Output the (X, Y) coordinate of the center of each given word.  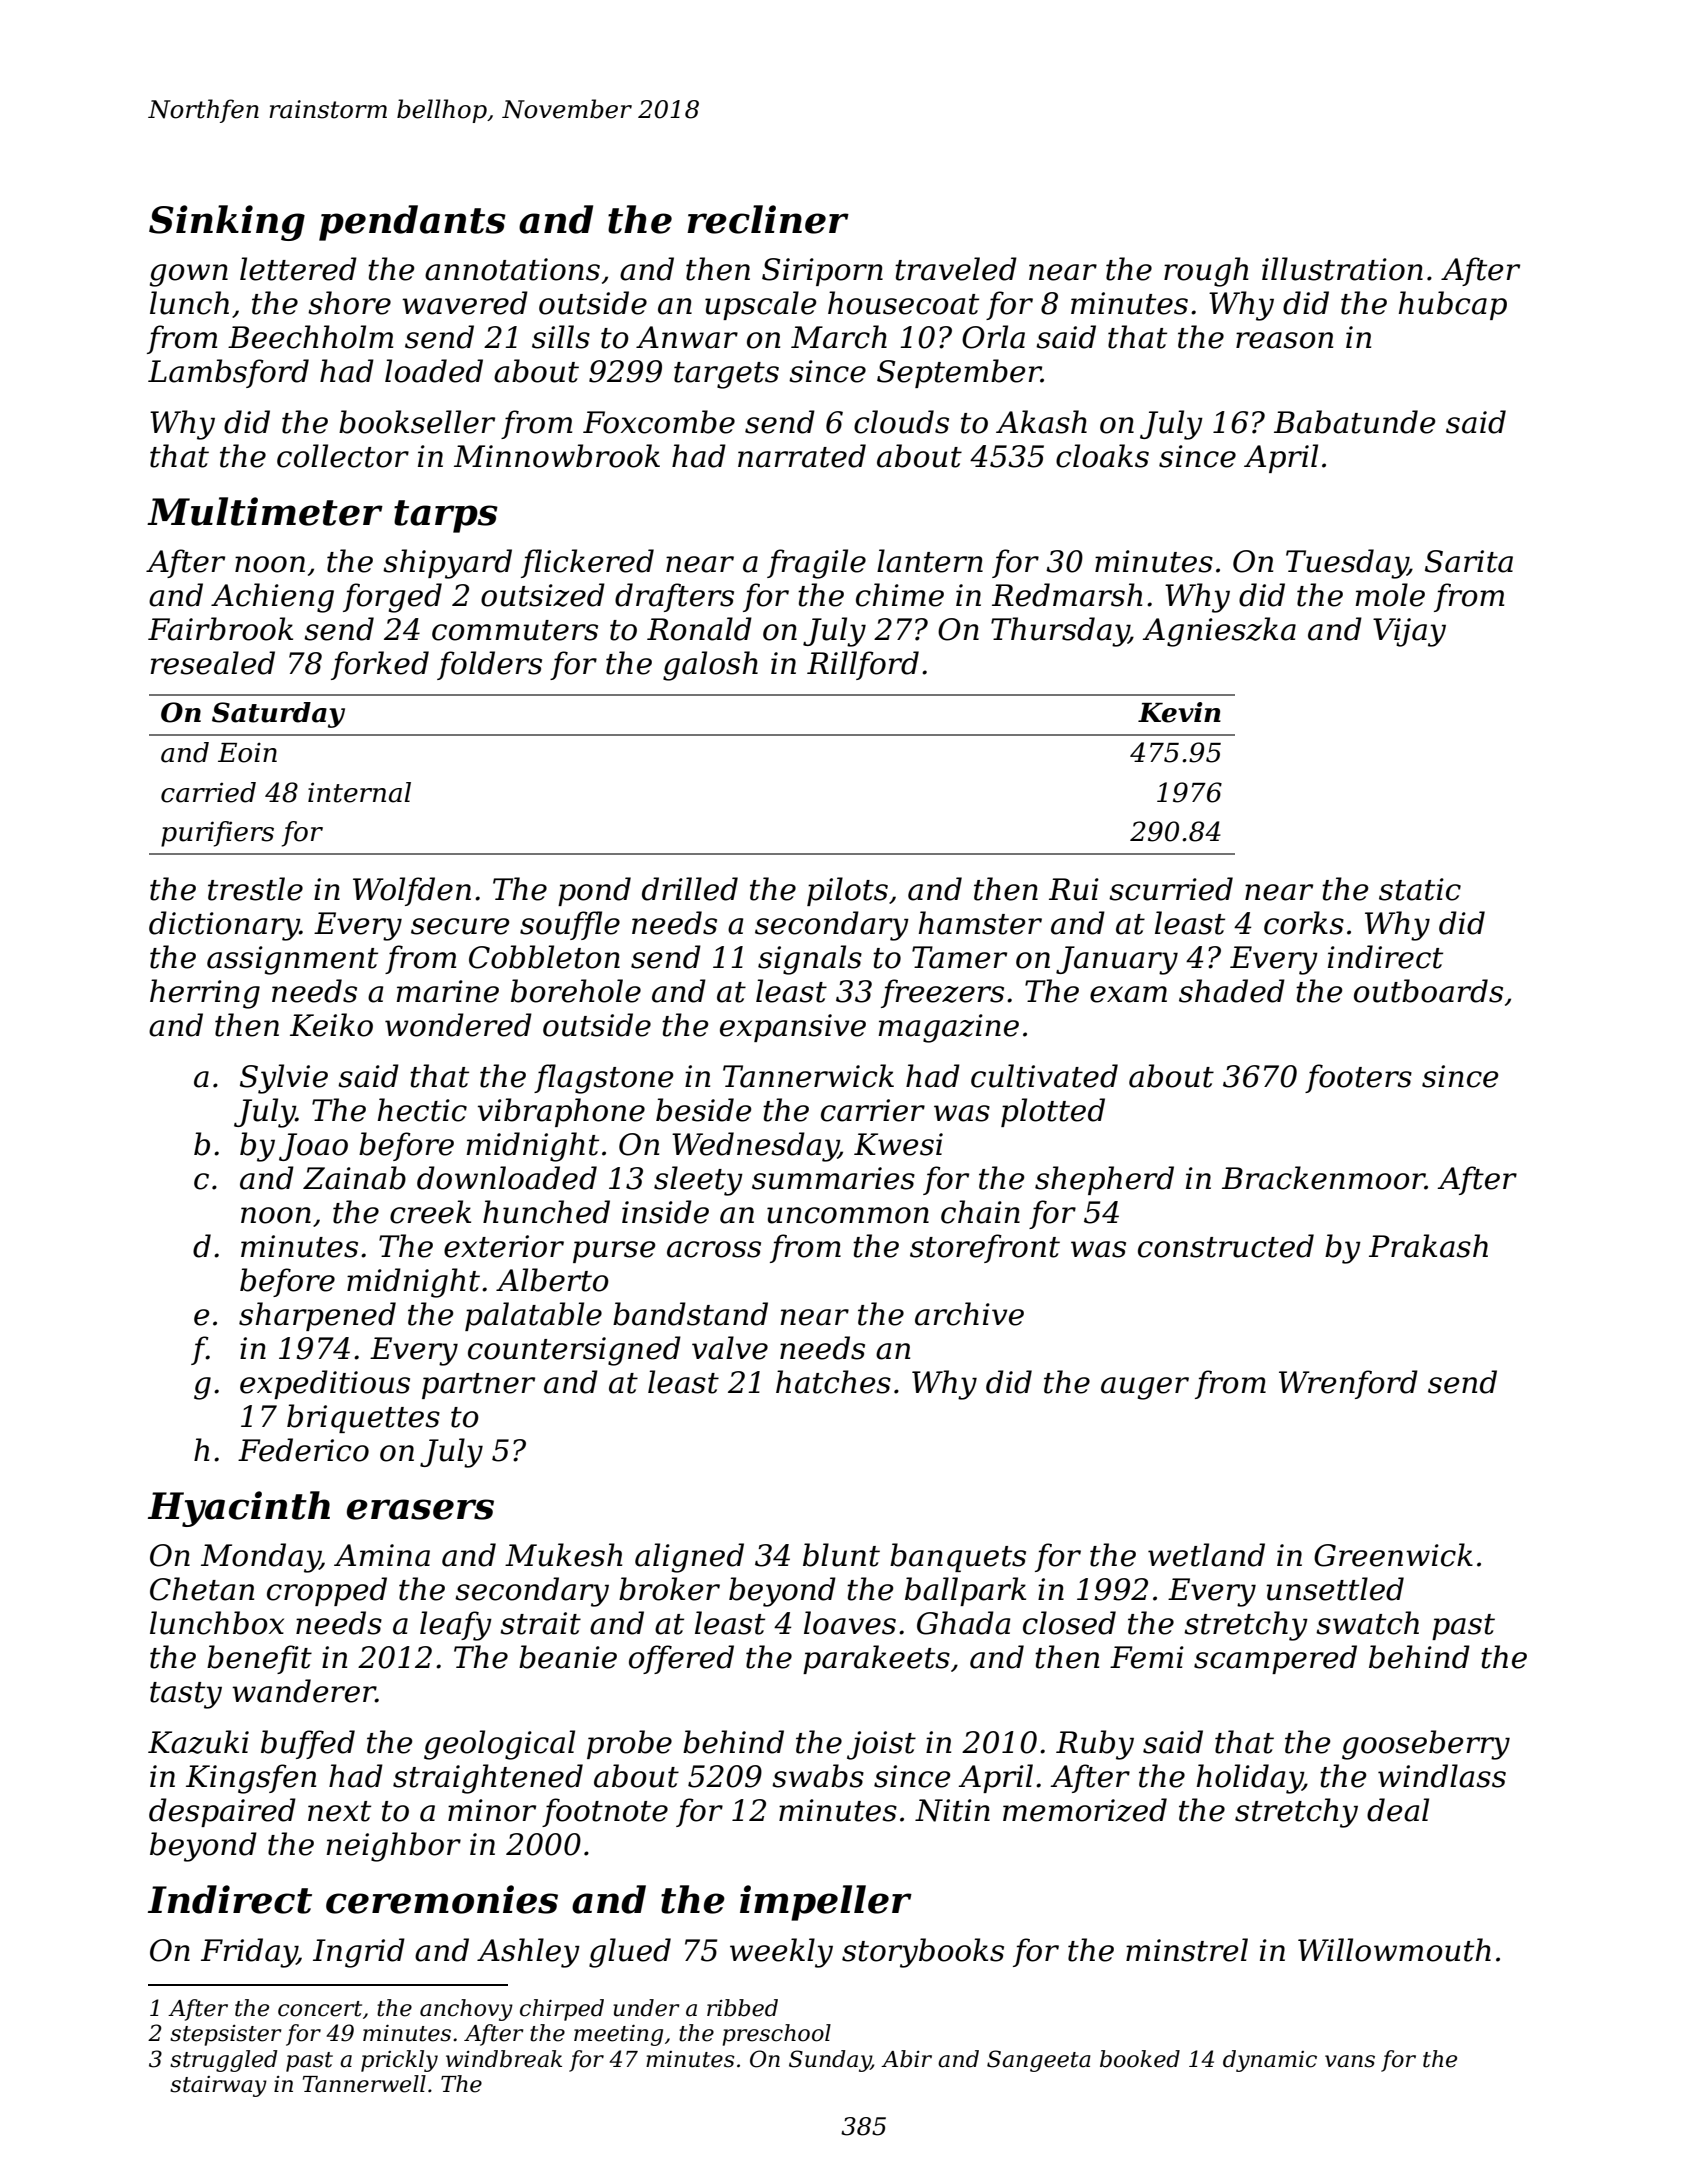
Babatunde (1355, 422)
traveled (956, 269)
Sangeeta (1039, 2061)
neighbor (393, 1847)
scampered (1275, 1659)
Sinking (227, 223)
